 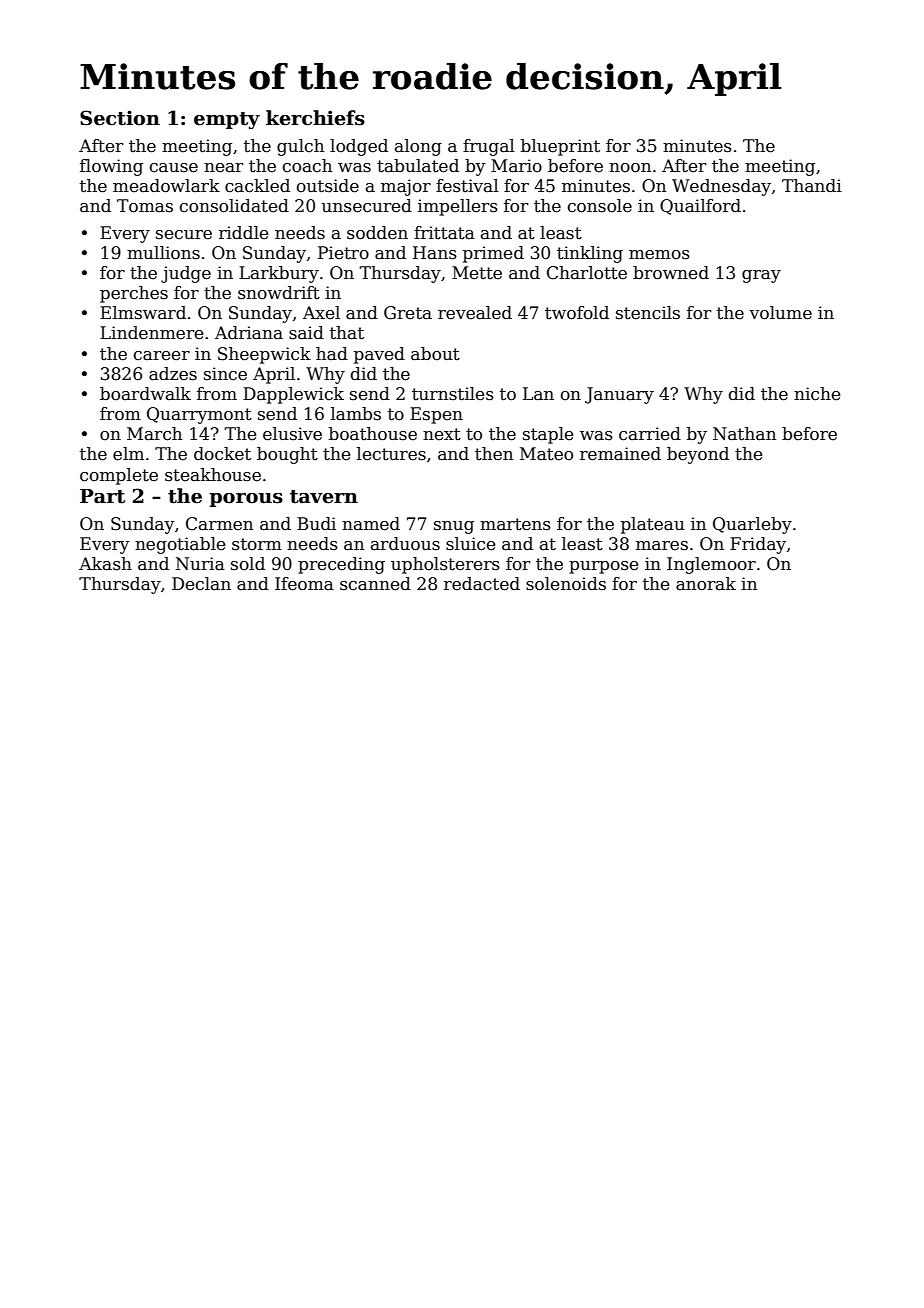 I want to click on beyond, so click(x=698, y=455).
